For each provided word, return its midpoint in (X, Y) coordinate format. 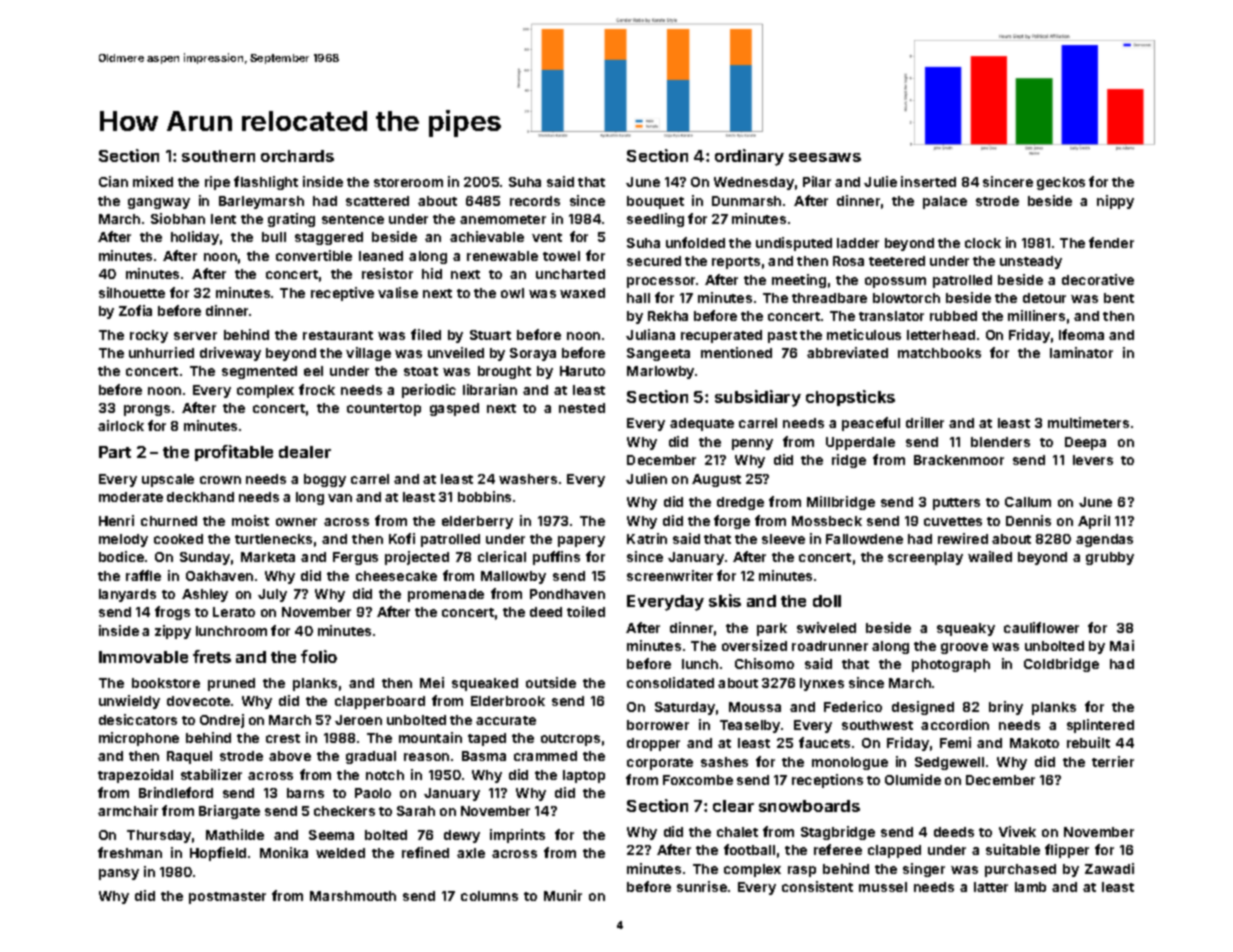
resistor (387, 273)
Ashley (205, 595)
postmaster (227, 898)
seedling (655, 220)
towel (561, 256)
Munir (563, 895)
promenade (446, 595)
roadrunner (830, 646)
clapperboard (380, 702)
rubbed (953, 316)
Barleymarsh (261, 202)
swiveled (826, 627)
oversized (754, 645)
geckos (1061, 183)
